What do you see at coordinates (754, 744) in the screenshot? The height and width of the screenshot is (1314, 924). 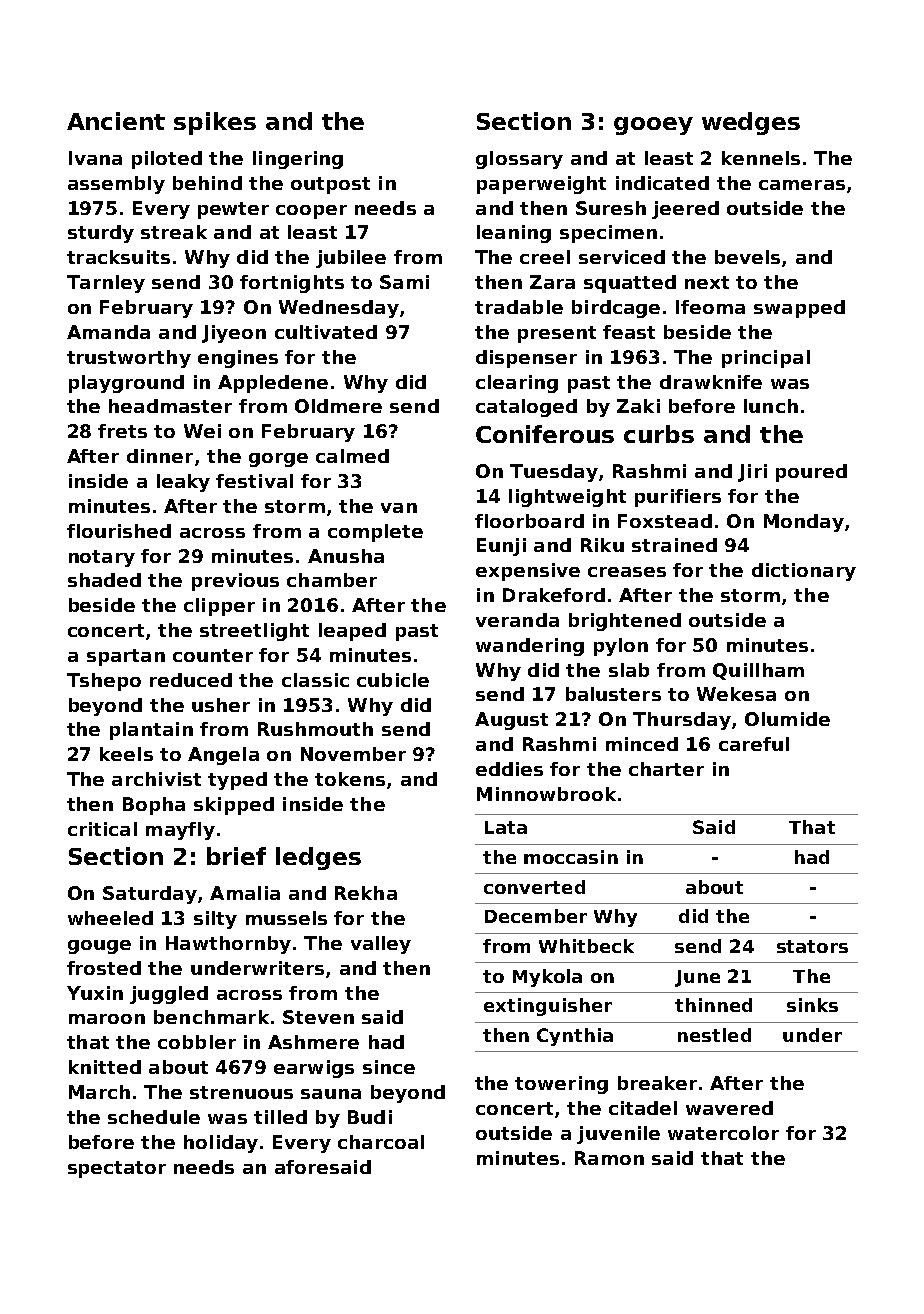 I see `careful` at bounding box center [754, 744].
